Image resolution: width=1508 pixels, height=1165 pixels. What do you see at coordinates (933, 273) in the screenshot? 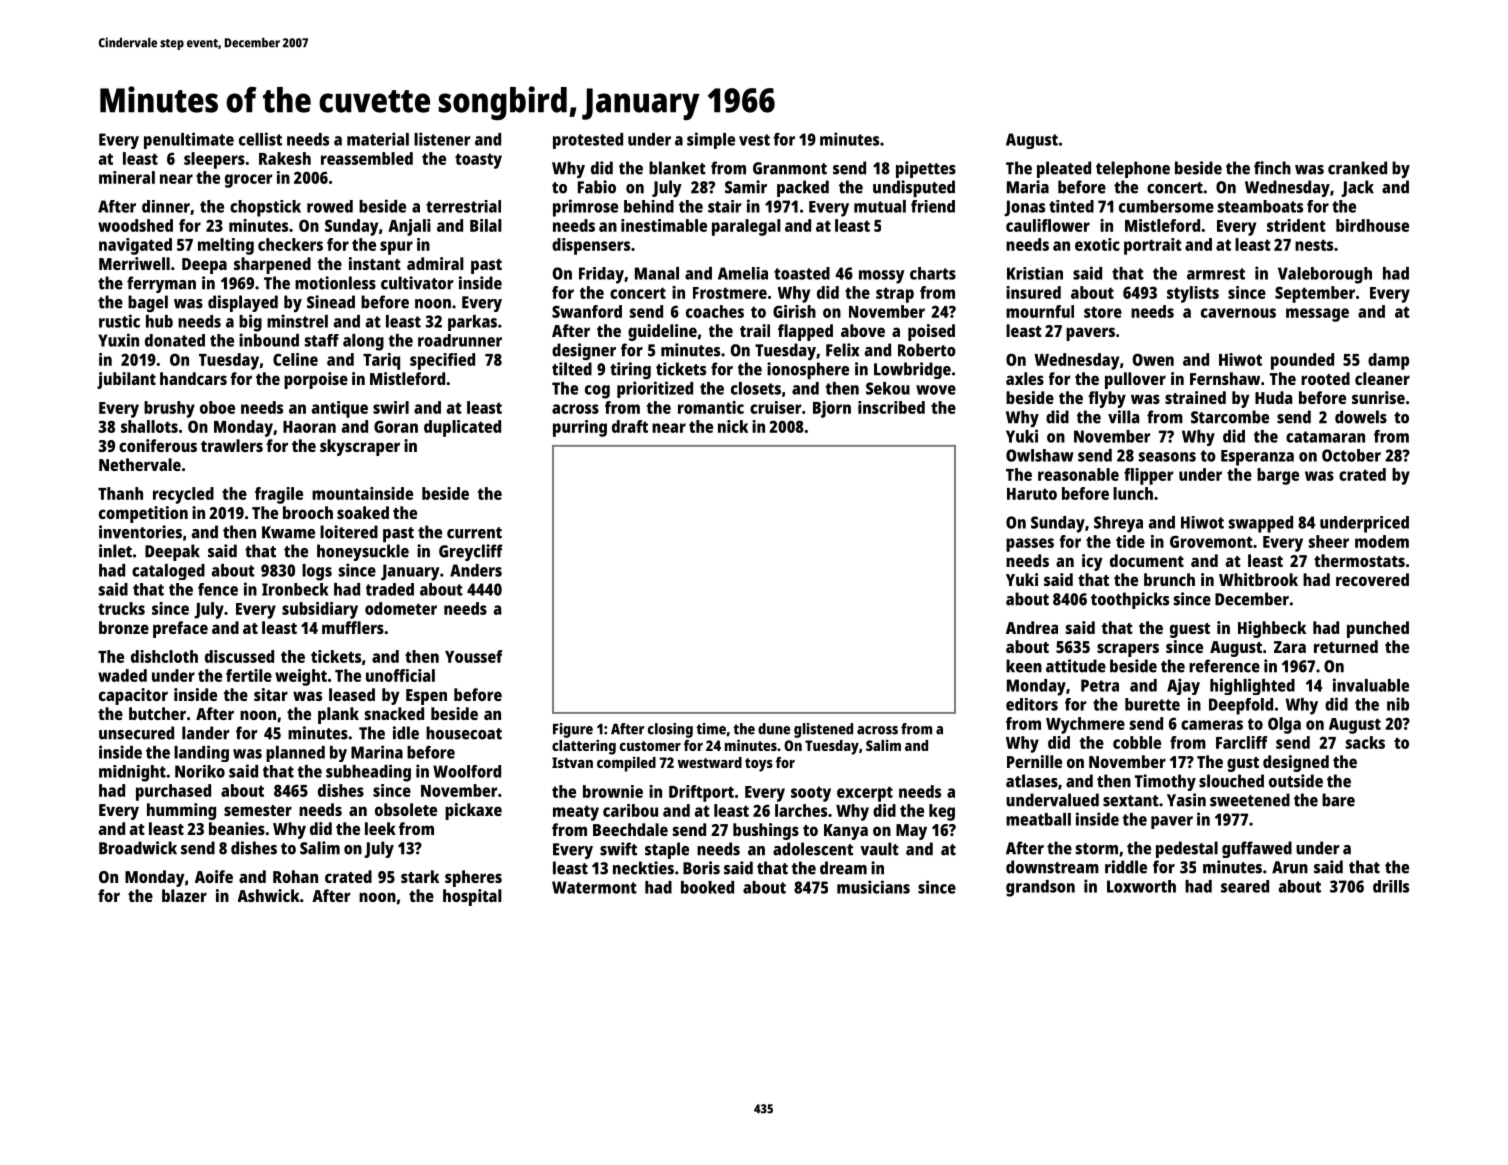
I see `charts` at bounding box center [933, 273].
